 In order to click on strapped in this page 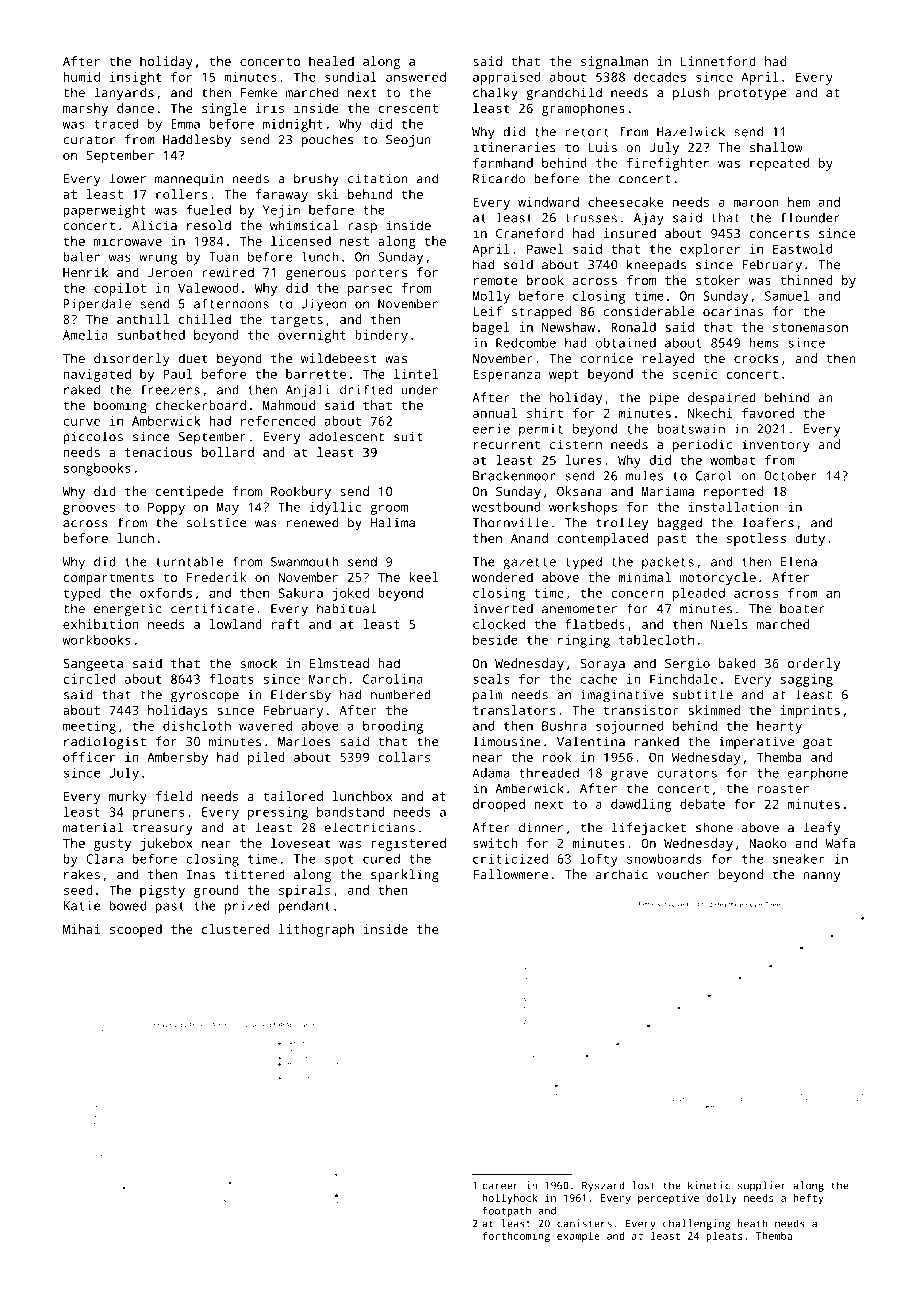, I will do `click(541, 313)`.
